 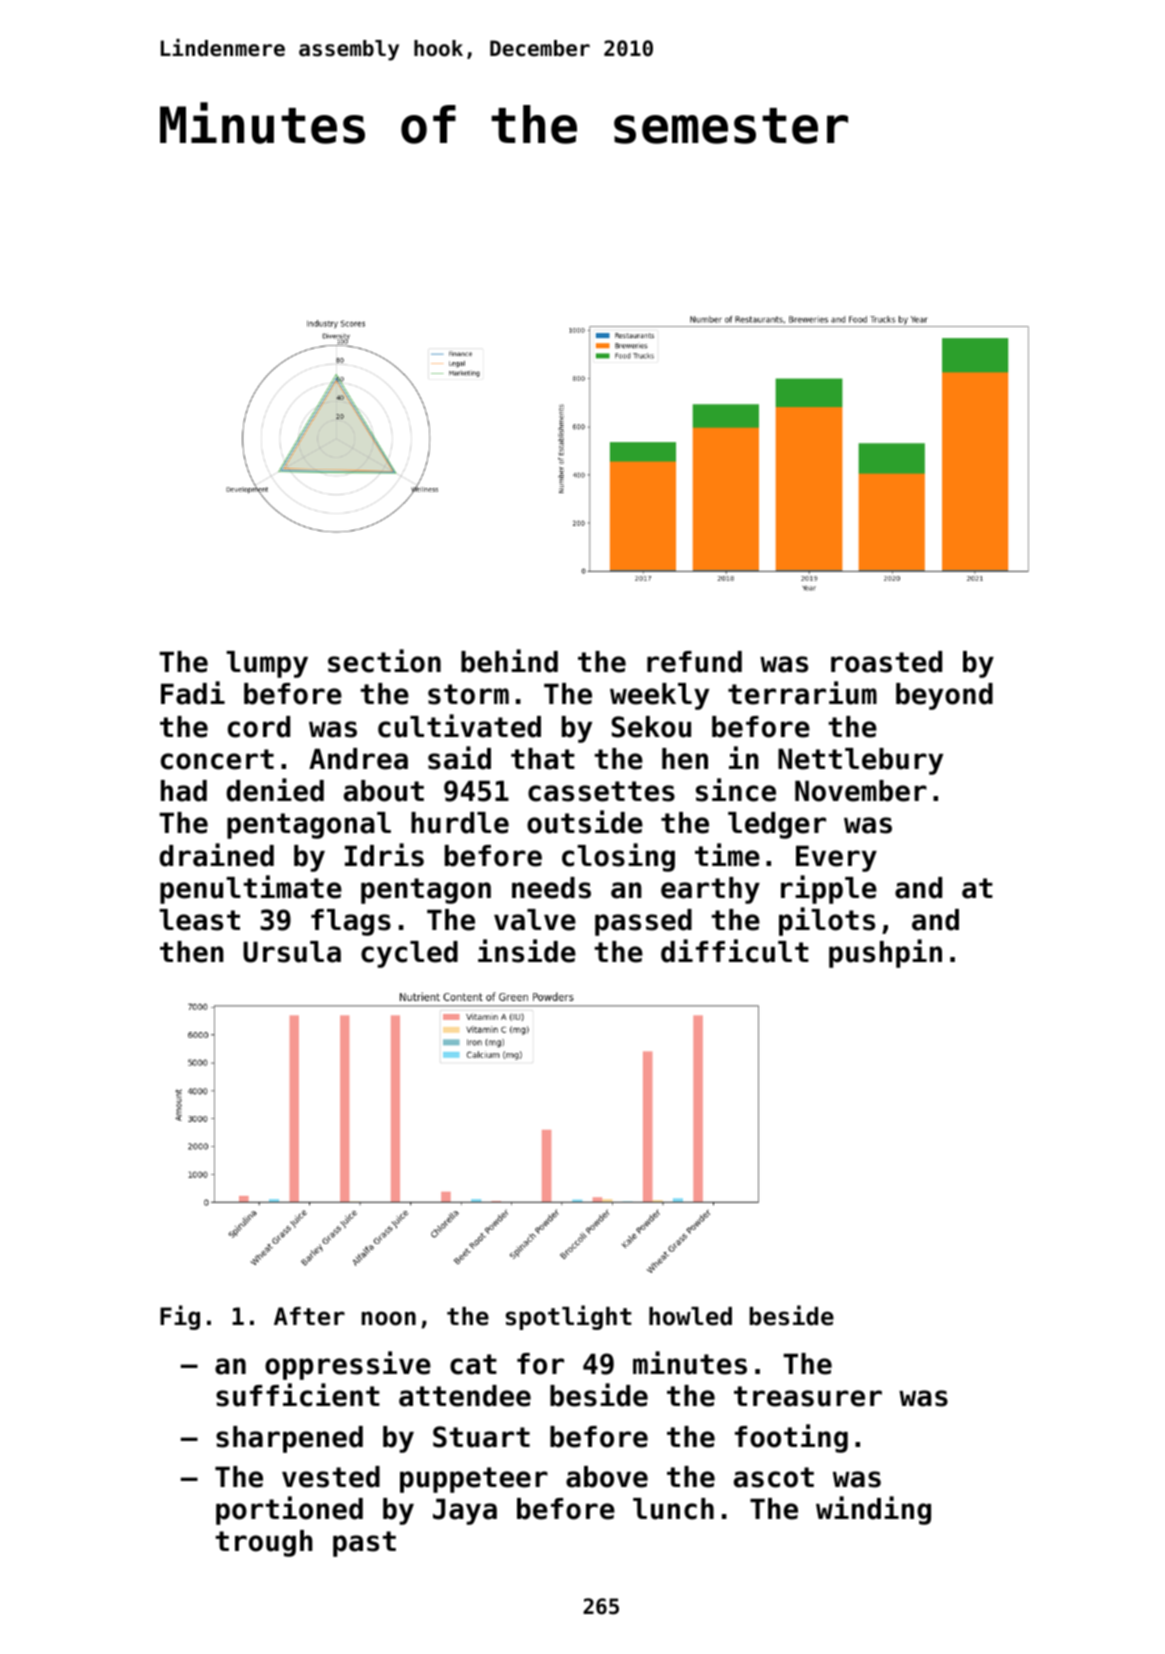 I want to click on After, so click(x=309, y=1316).
